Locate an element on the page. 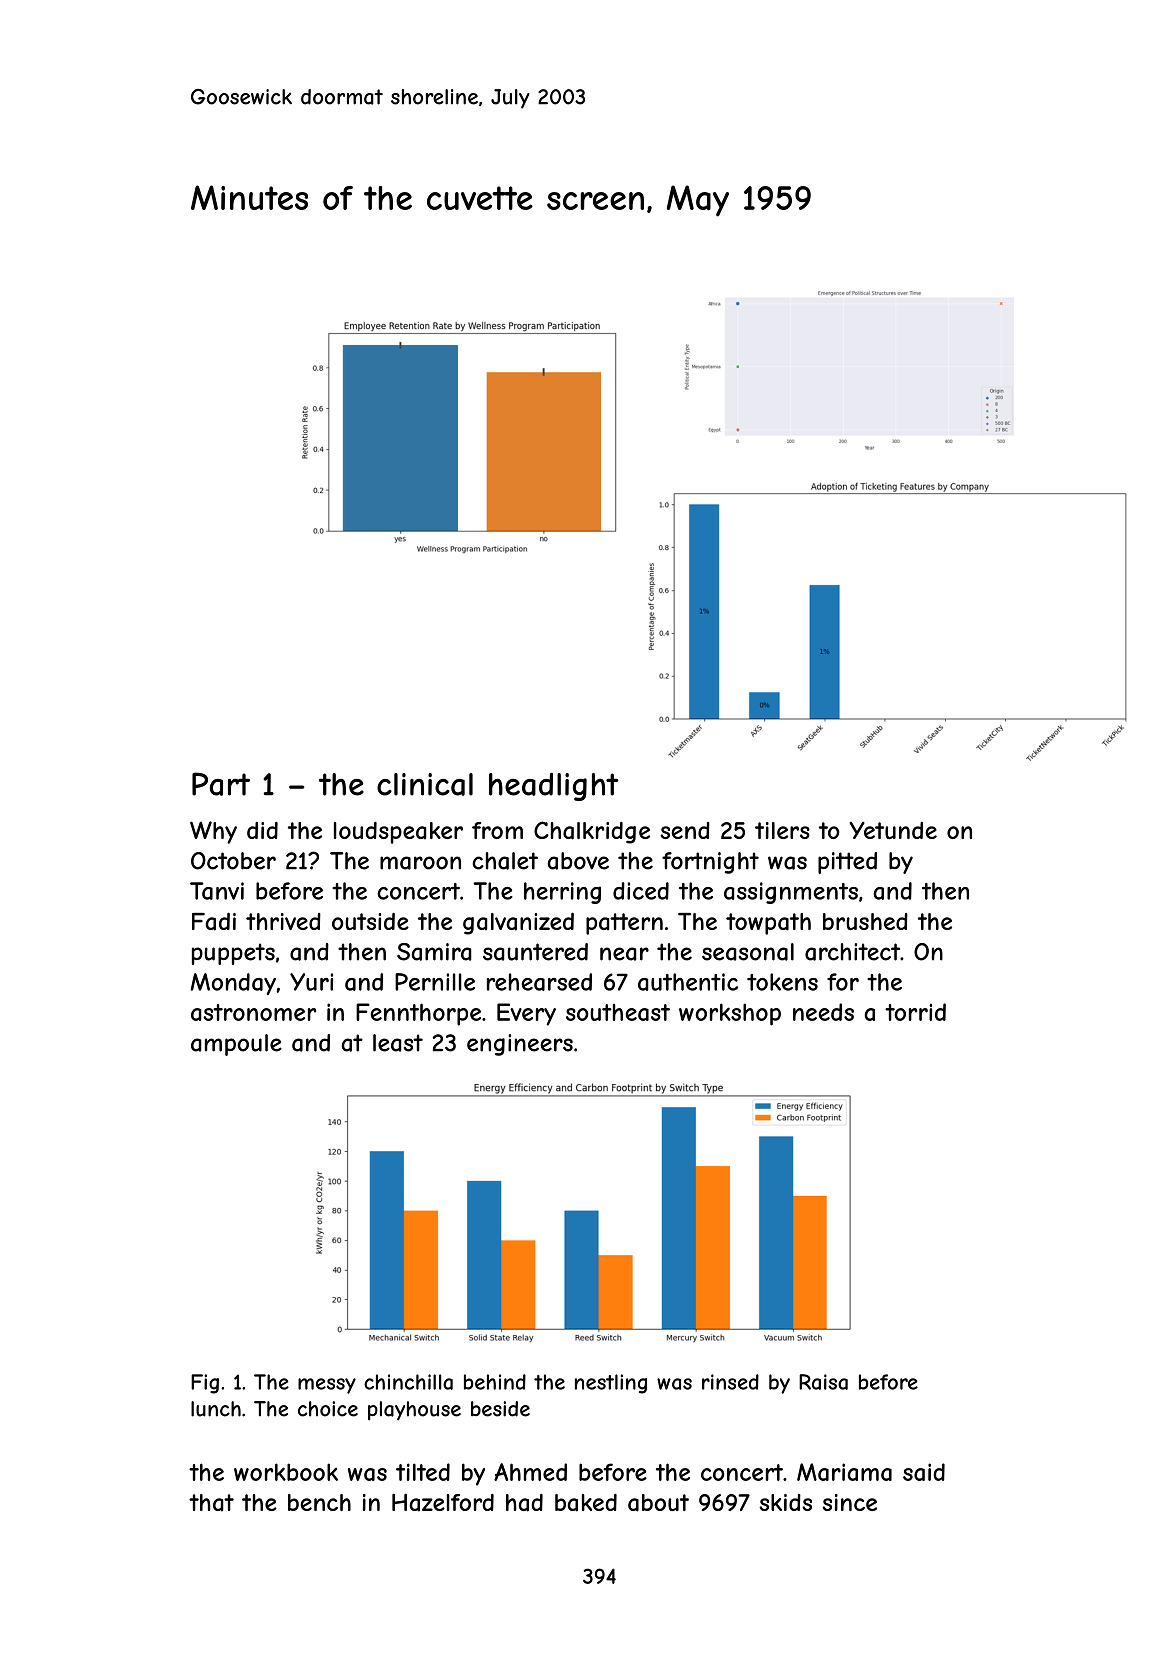  needs is located at coordinates (823, 1012).
